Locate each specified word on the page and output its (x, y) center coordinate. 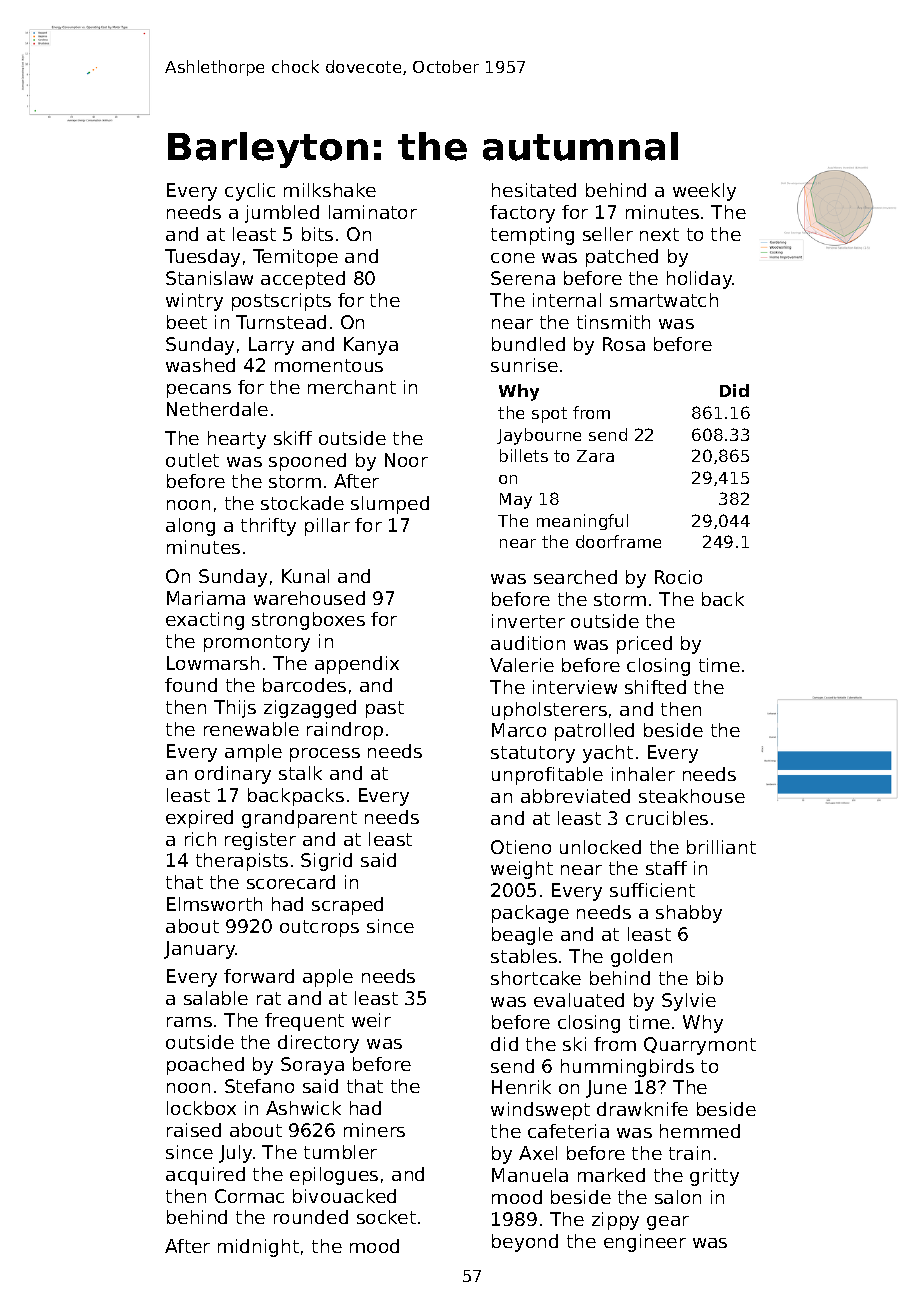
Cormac (249, 1196)
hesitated (534, 190)
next (659, 234)
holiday (700, 280)
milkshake (330, 190)
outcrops (319, 928)
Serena (523, 278)
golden (641, 958)
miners (374, 1130)
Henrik (521, 1087)
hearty (237, 440)
